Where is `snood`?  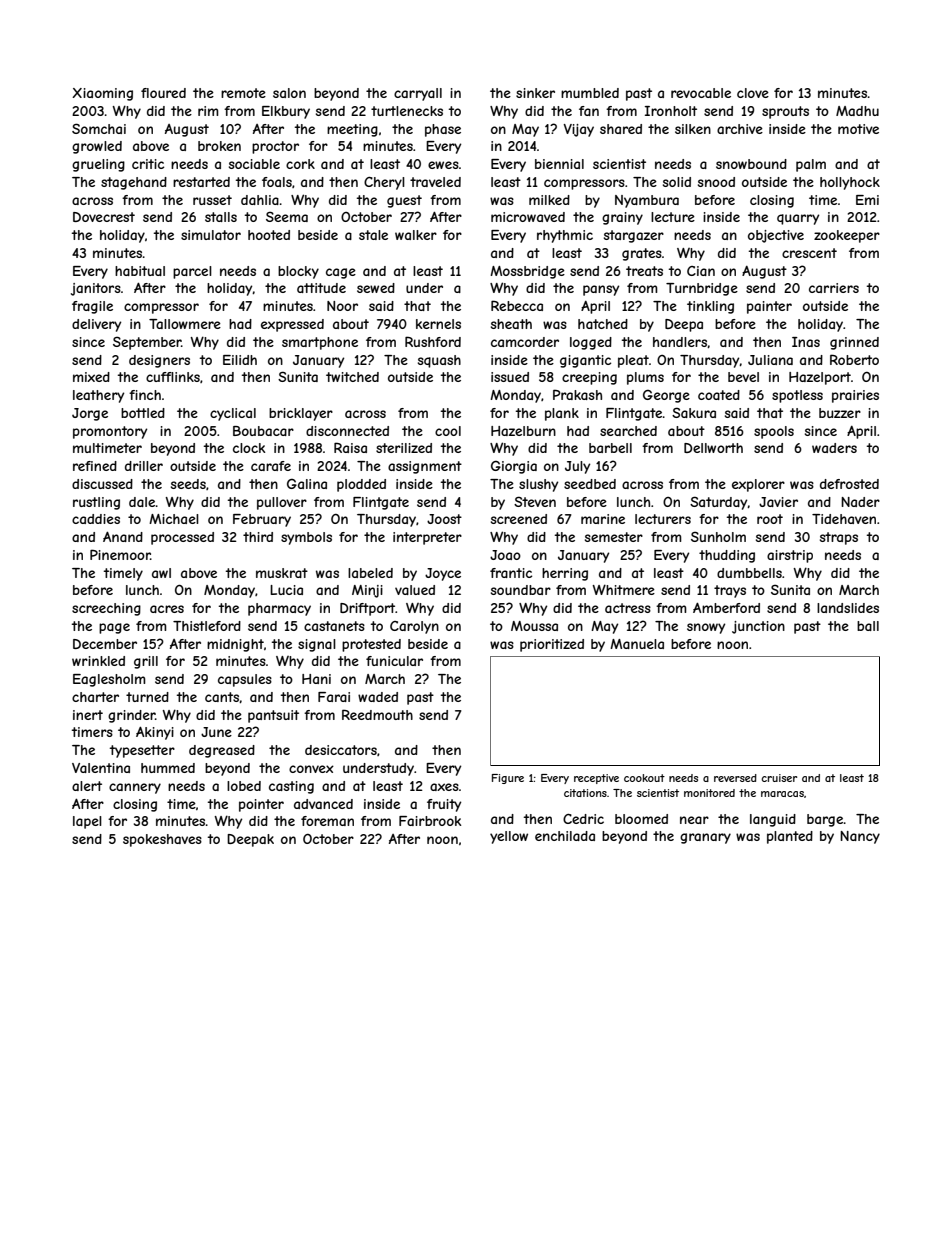 snood is located at coordinates (716, 182).
